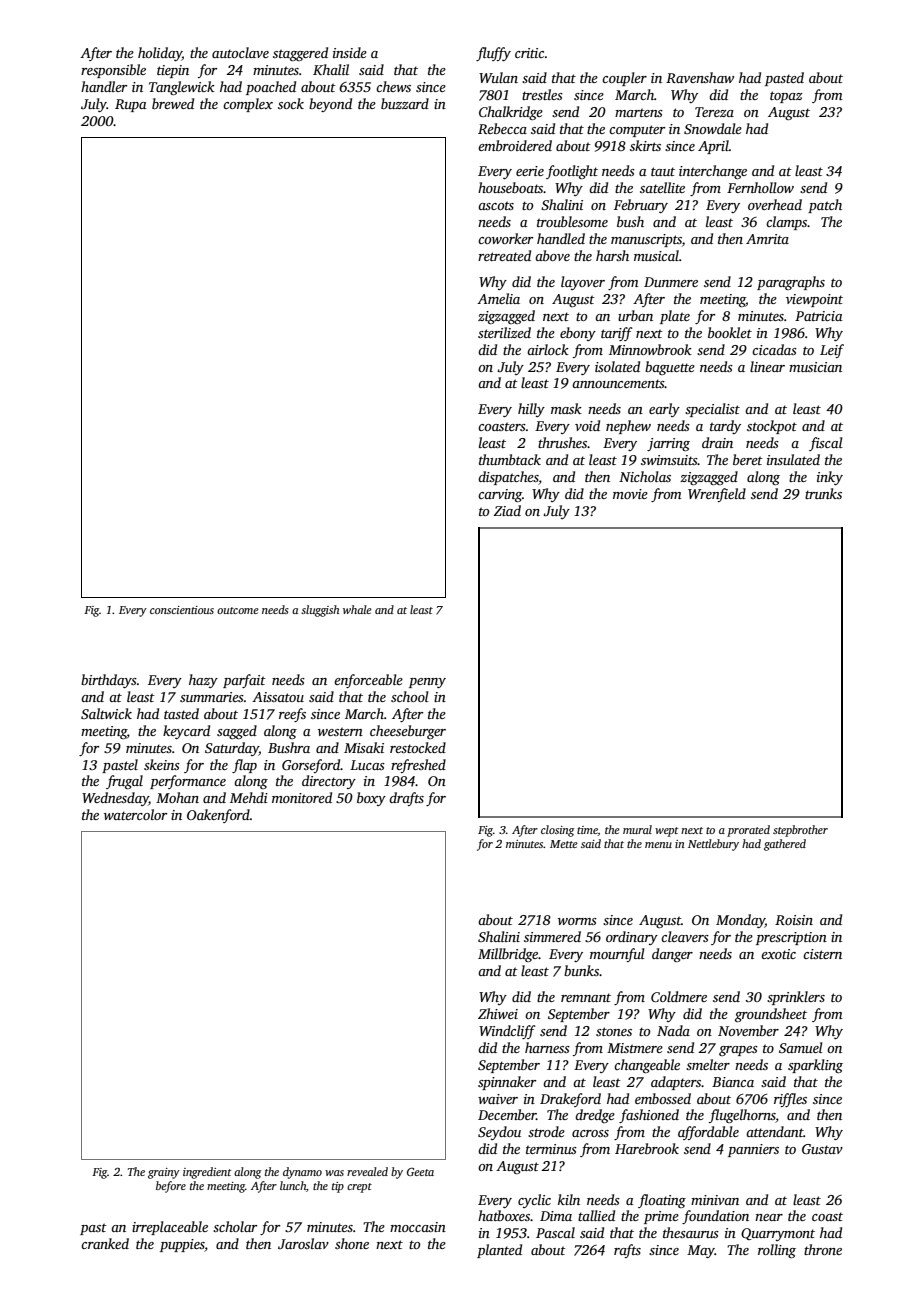  Describe the element at coordinates (182, 610) in the screenshot. I see `conscientious` at that location.
